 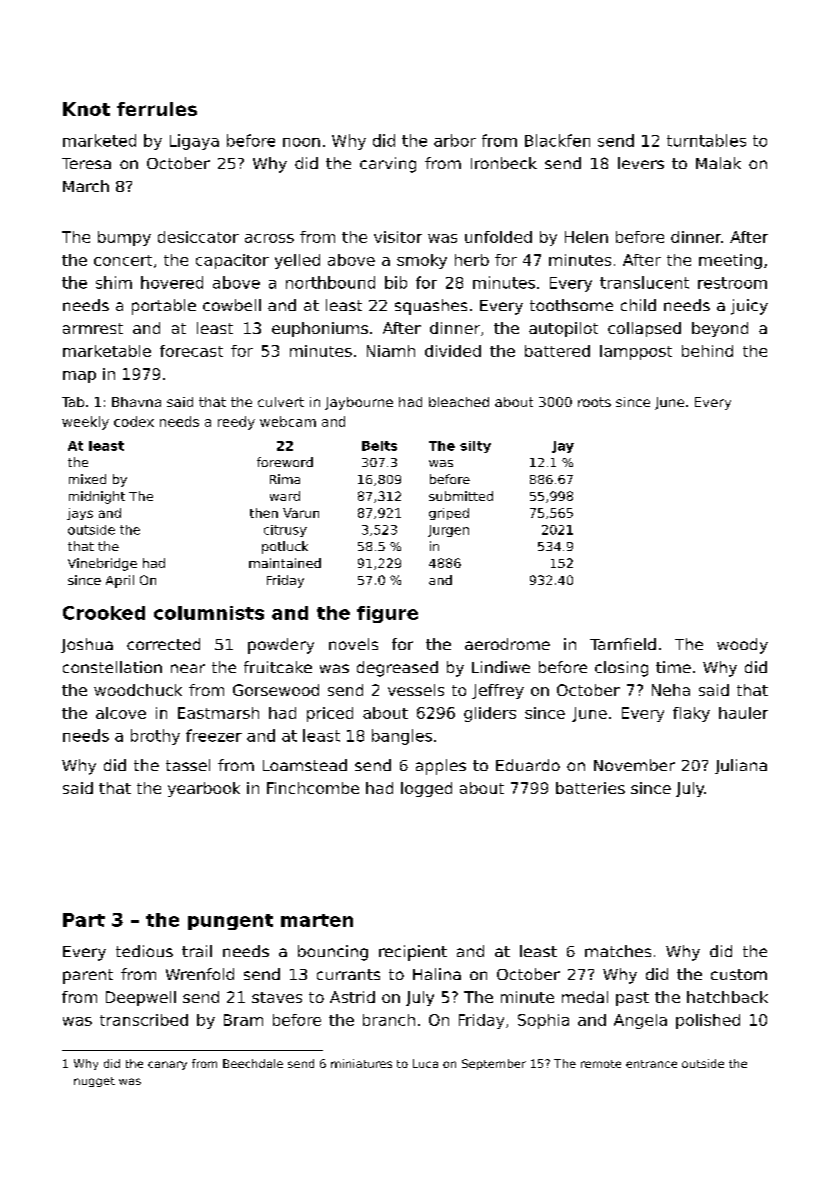 What do you see at coordinates (86, 109) in the image?
I see `Knot` at bounding box center [86, 109].
